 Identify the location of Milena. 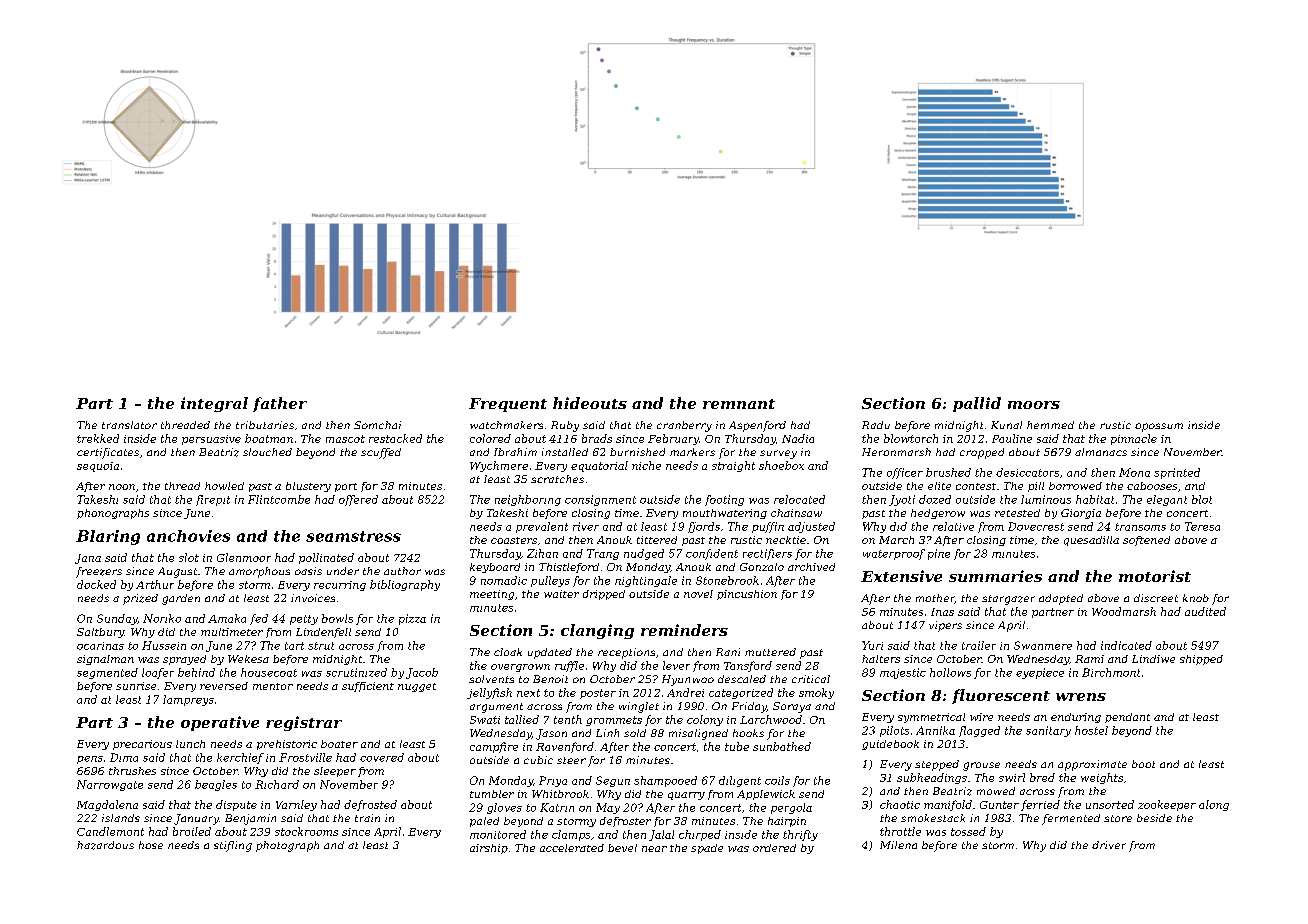
(898, 845).
